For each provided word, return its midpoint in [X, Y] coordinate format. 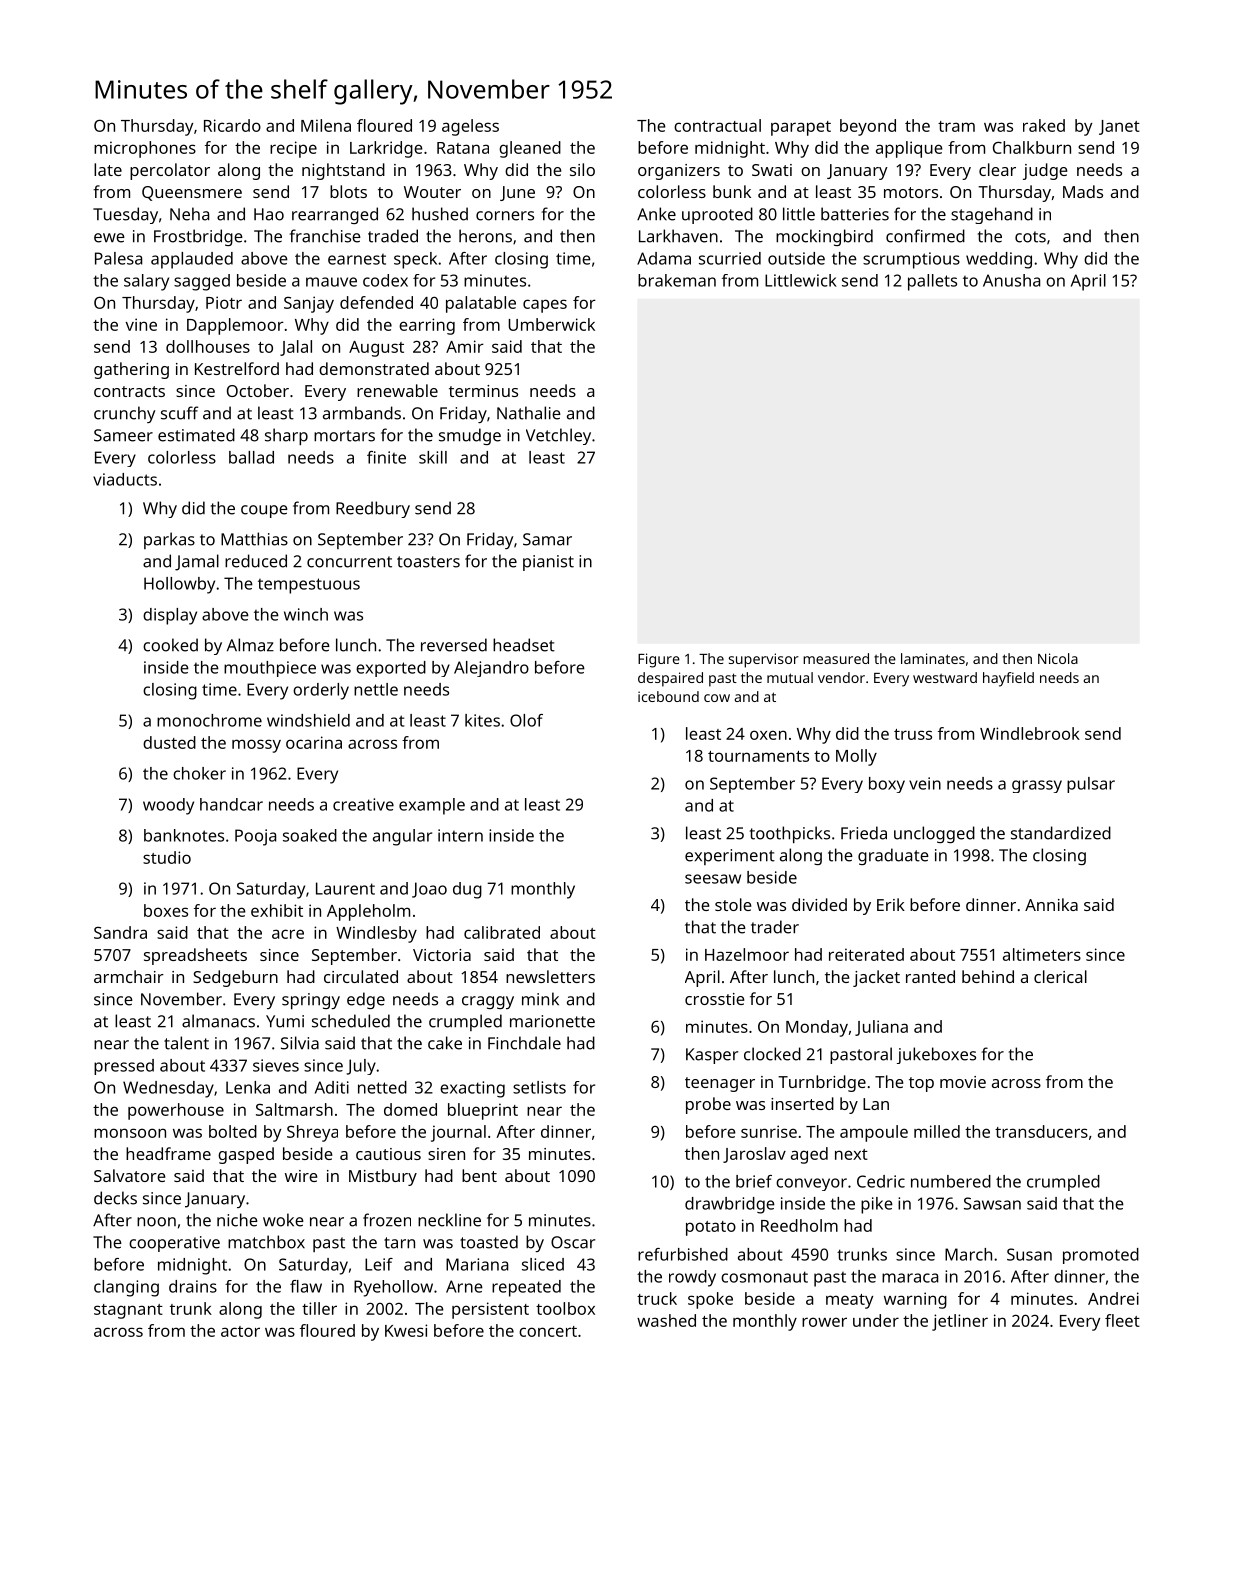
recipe [293, 149]
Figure [659, 660]
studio [167, 857]
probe [708, 1105]
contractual [717, 125]
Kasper [712, 1056]
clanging [126, 1288]
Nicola [1058, 658]
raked [1044, 125]
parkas [169, 540]
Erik [891, 904]
